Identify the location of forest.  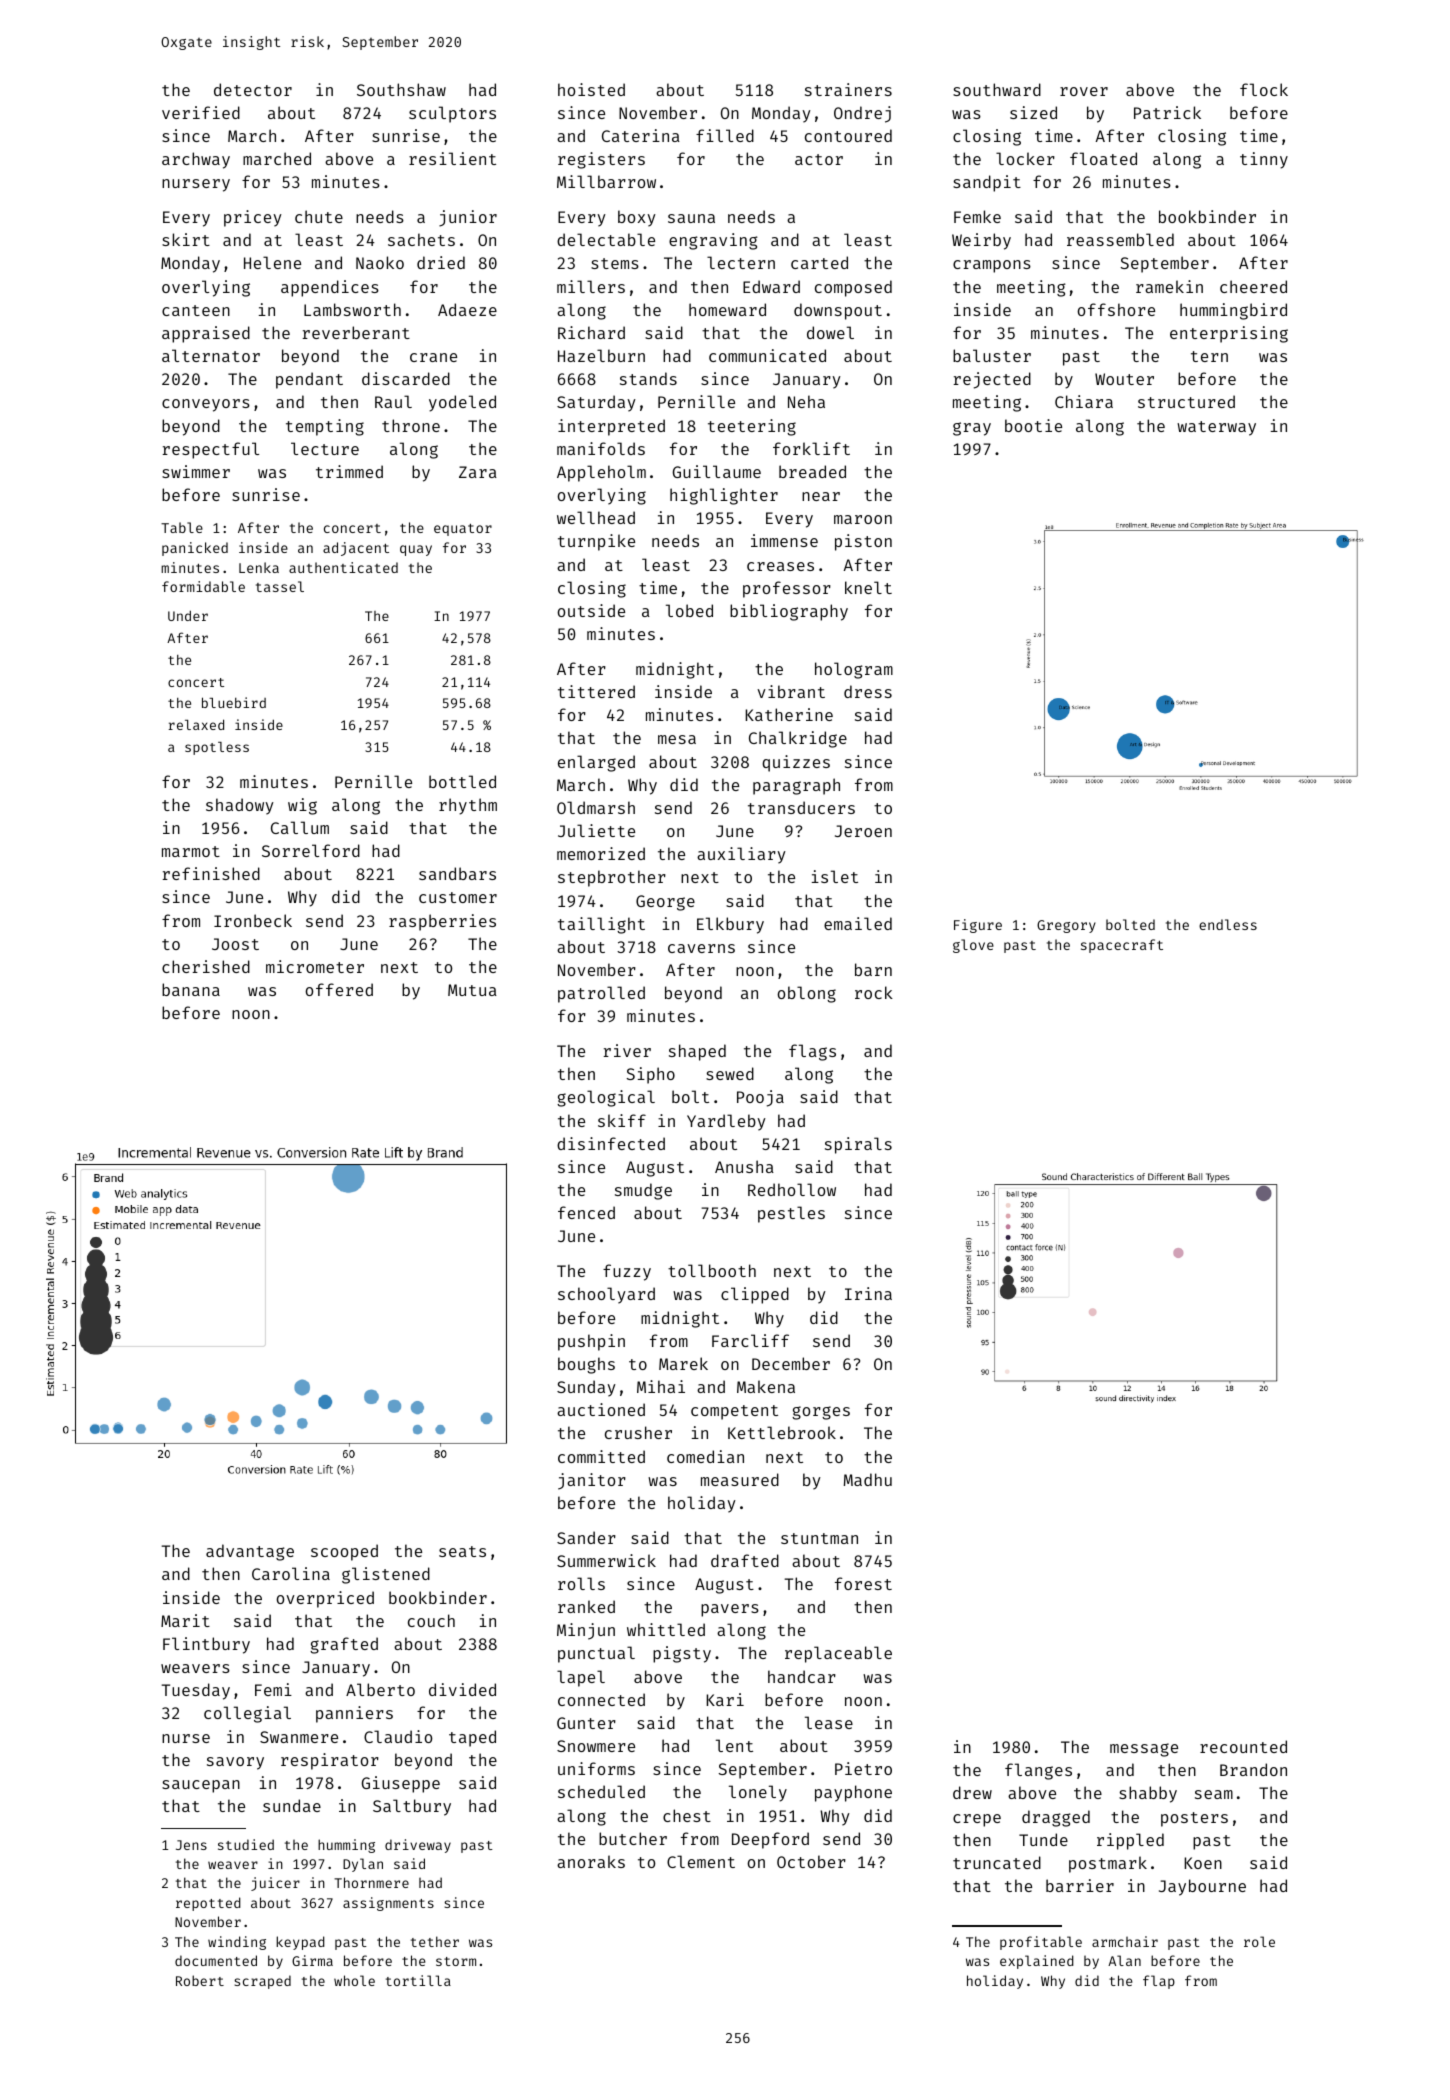
(863, 1583).
